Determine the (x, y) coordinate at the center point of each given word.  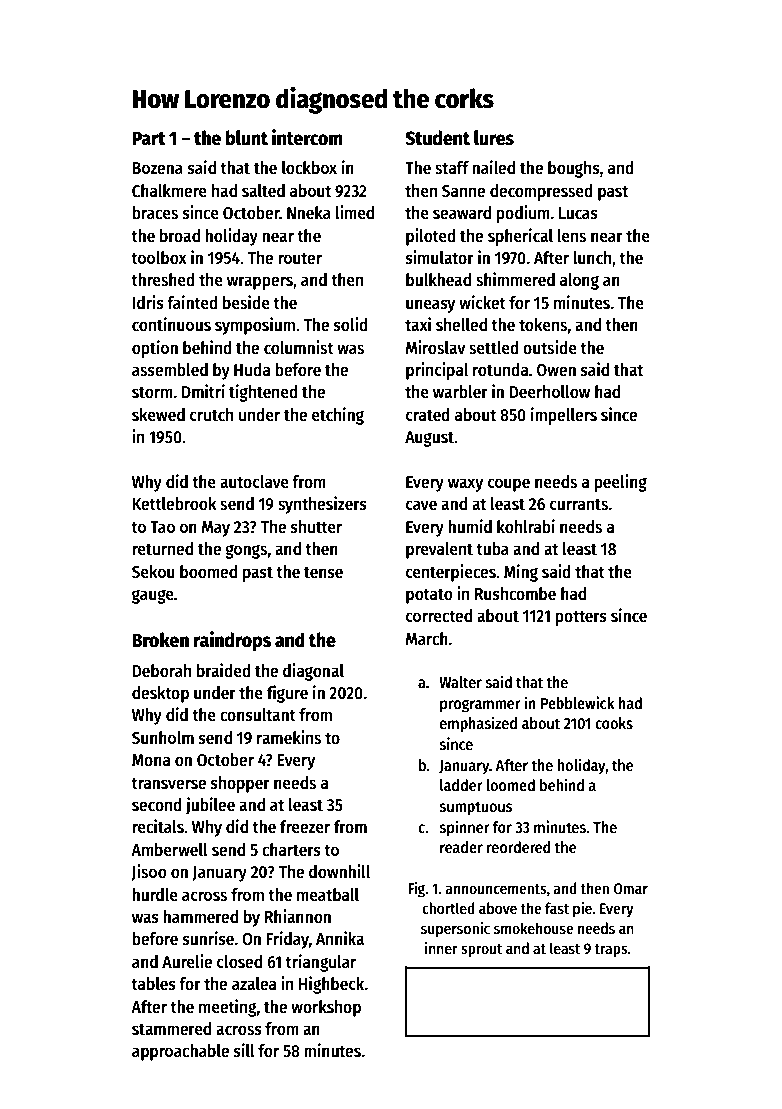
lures (494, 138)
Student (437, 138)
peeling (620, 483)
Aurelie (187, 961)
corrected (439, 616)
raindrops (232, 641)
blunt (246, 138)
